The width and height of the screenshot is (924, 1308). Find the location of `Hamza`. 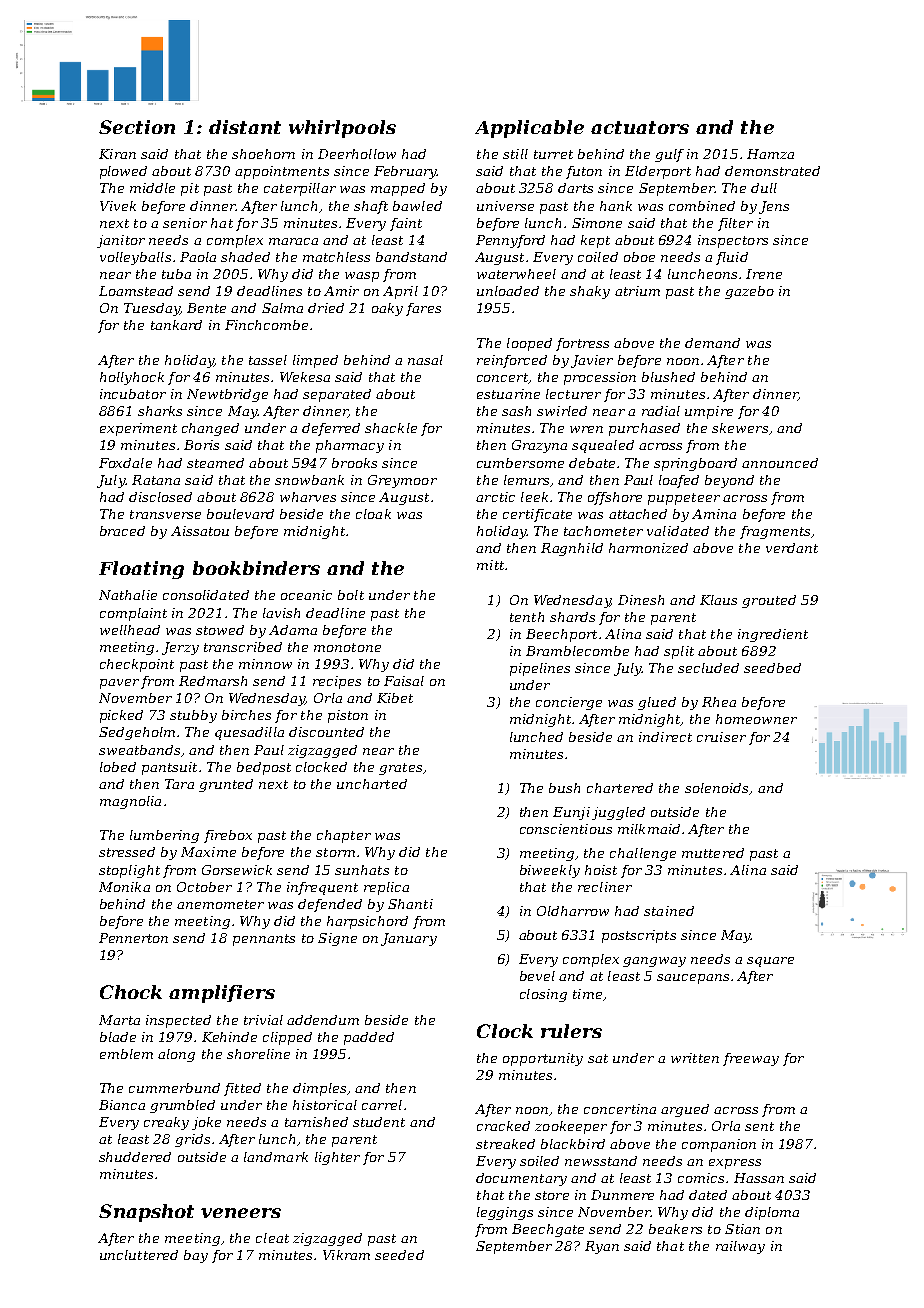

Hamza is located at coordinates (770, 154).
